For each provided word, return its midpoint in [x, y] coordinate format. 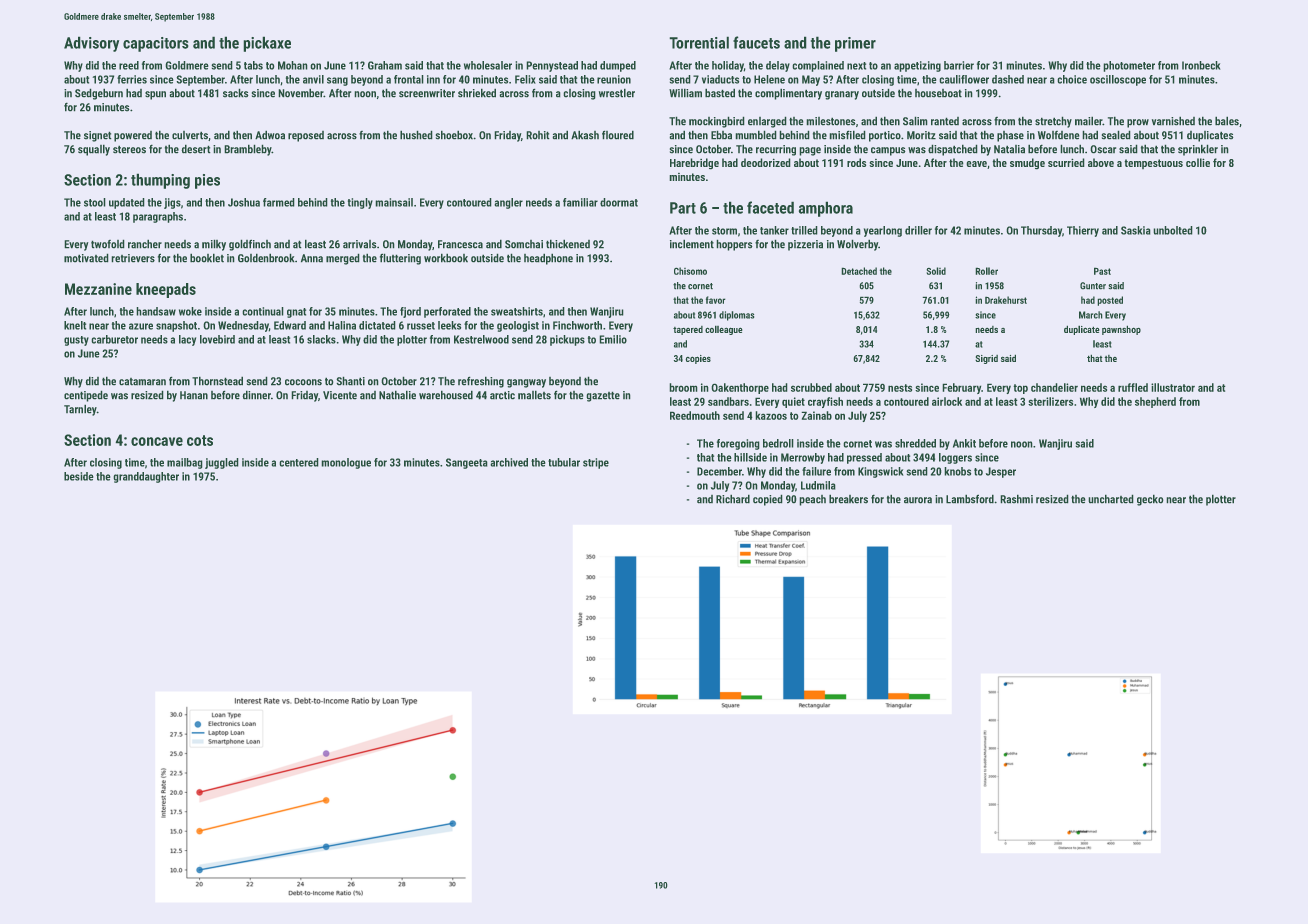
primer [855, 44]
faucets [756, 42]
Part [683, 208]
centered [299, 462]
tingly [360, 203]
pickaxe [267, 44]
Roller [987, 271]
